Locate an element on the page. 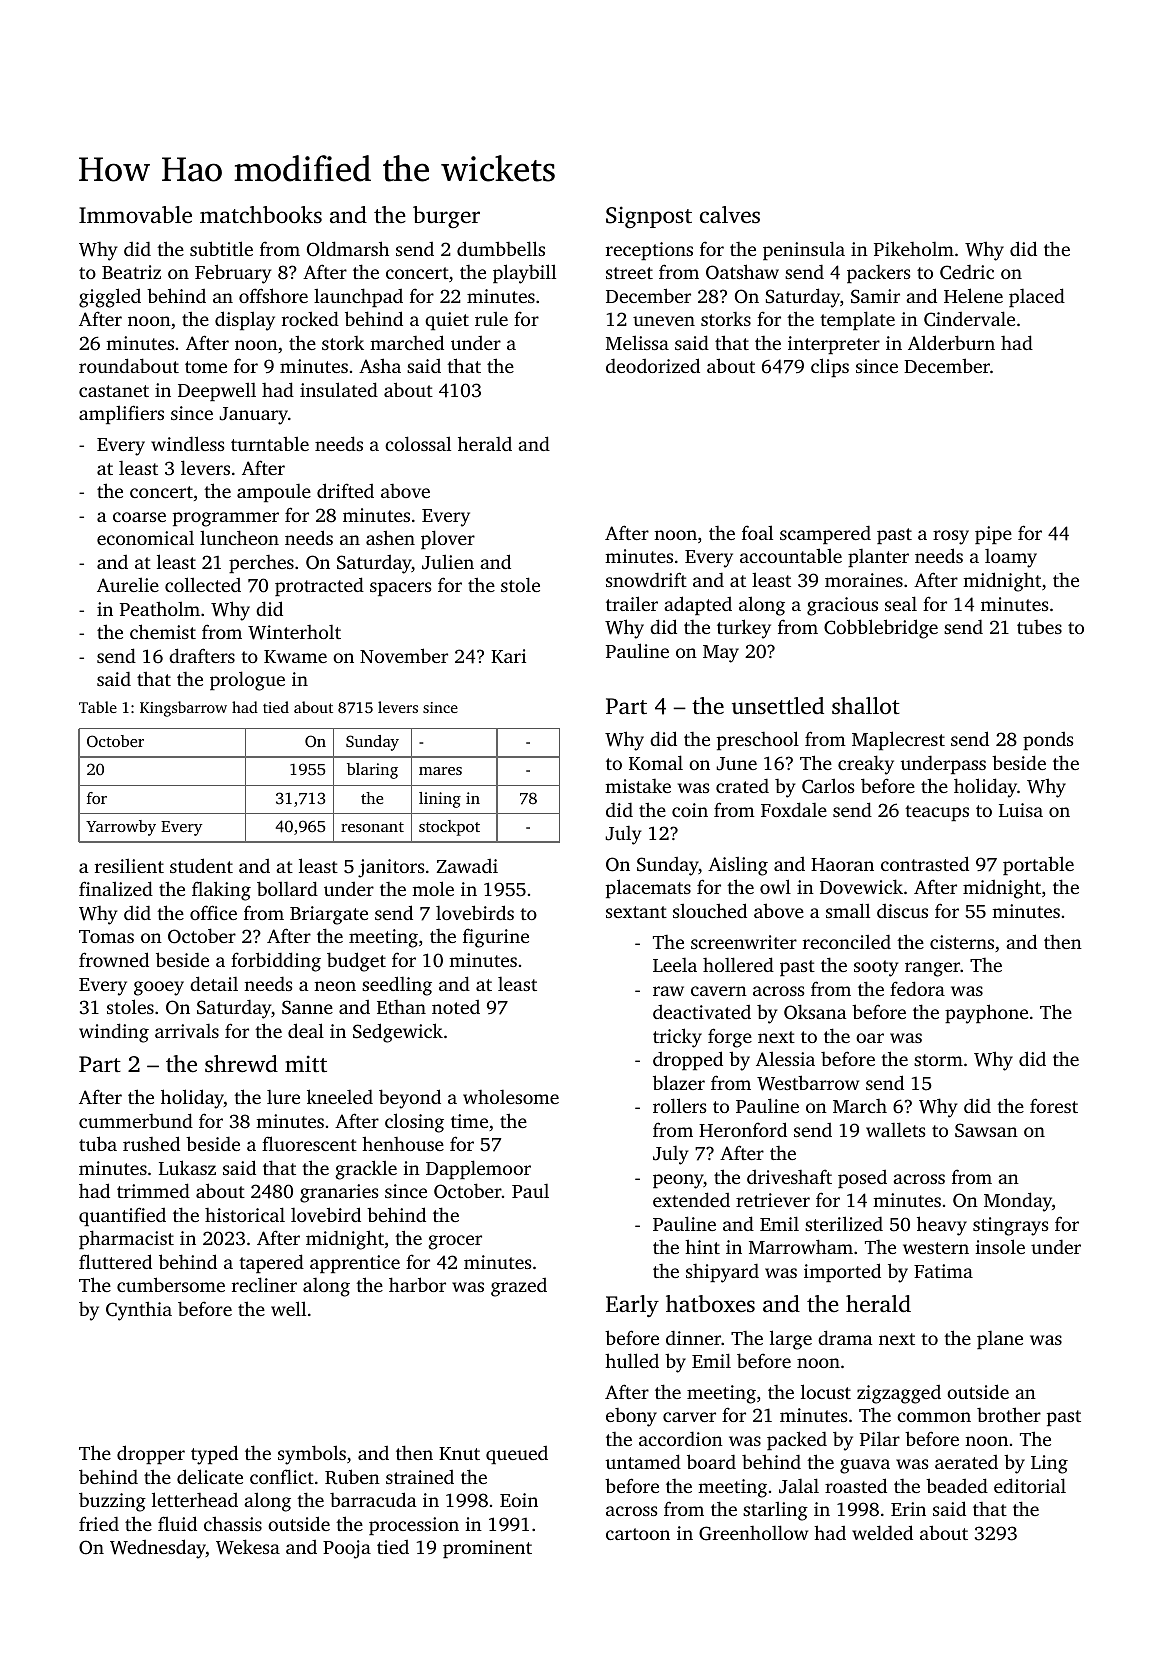 The width and height of the page is (1165, 1654). Pikeholm is located at coordinates (914, 248).
